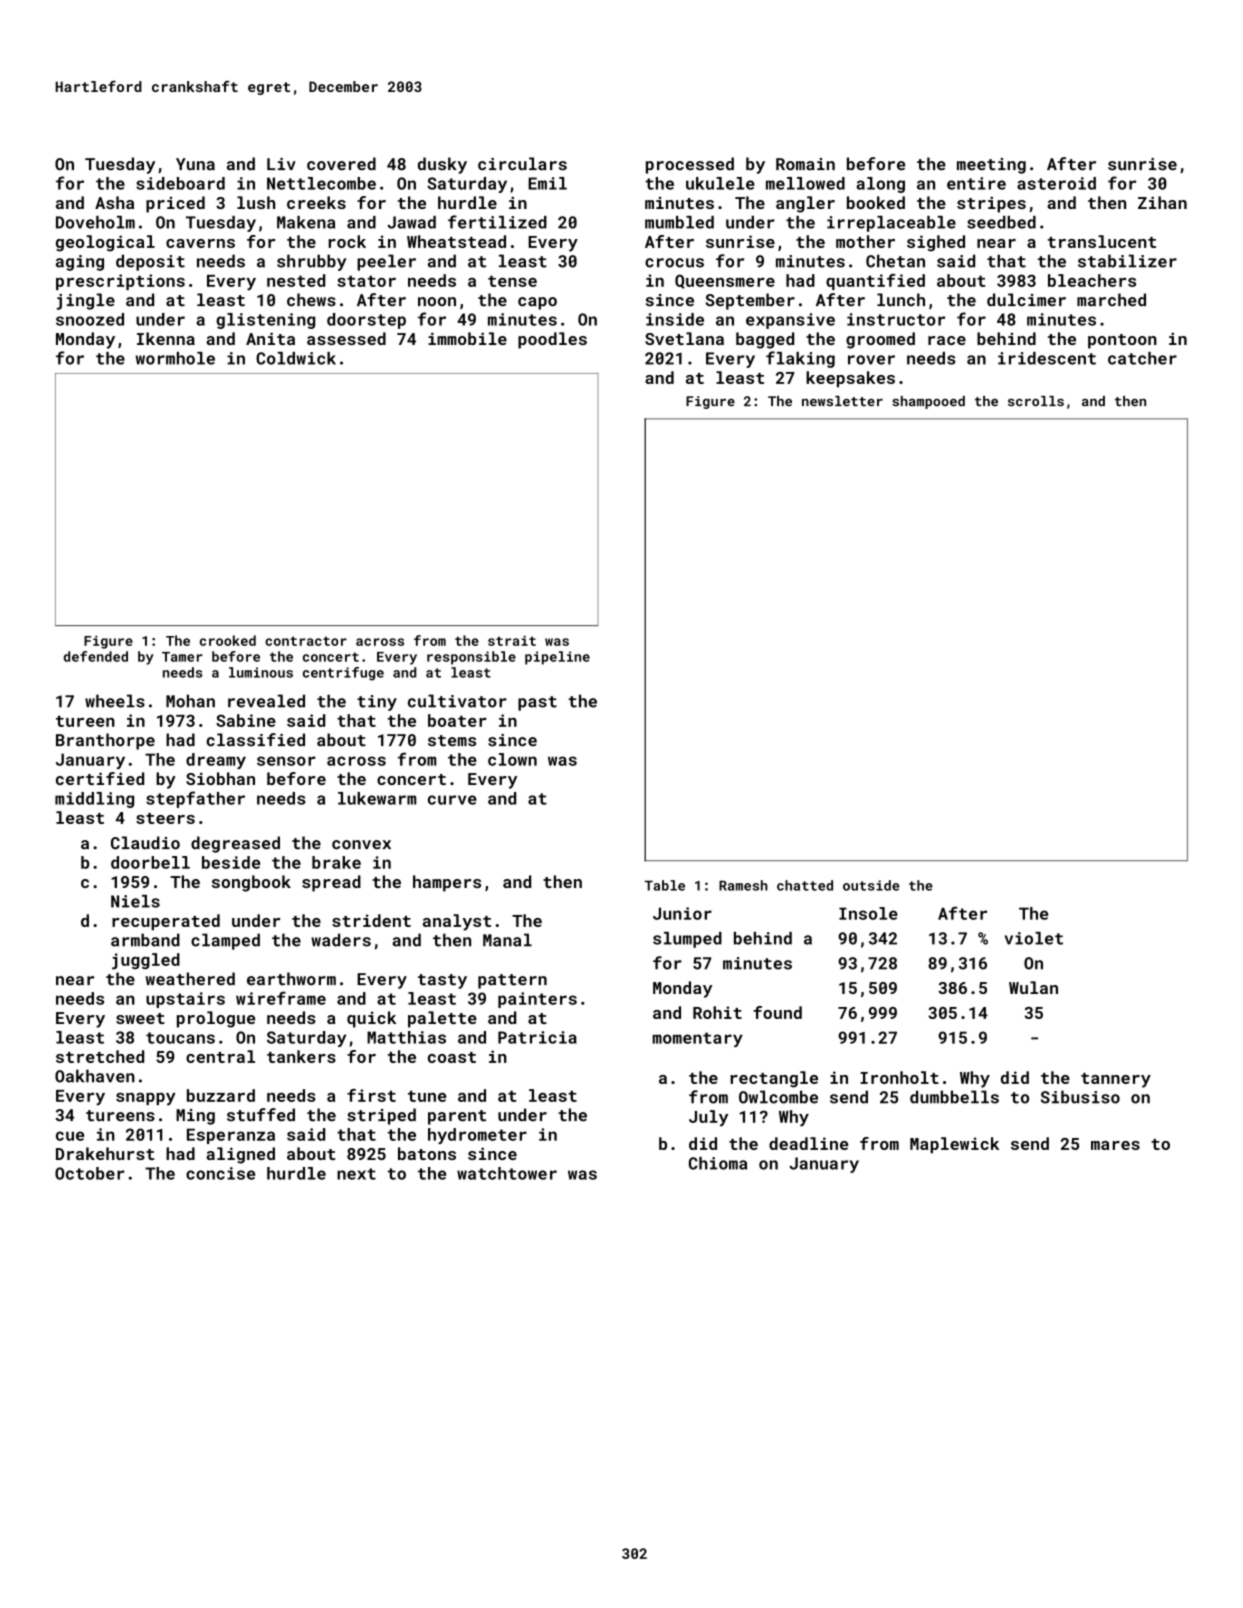  Describe the element at coordinates (467, 338) in the document. I see `immobile` at that location.
